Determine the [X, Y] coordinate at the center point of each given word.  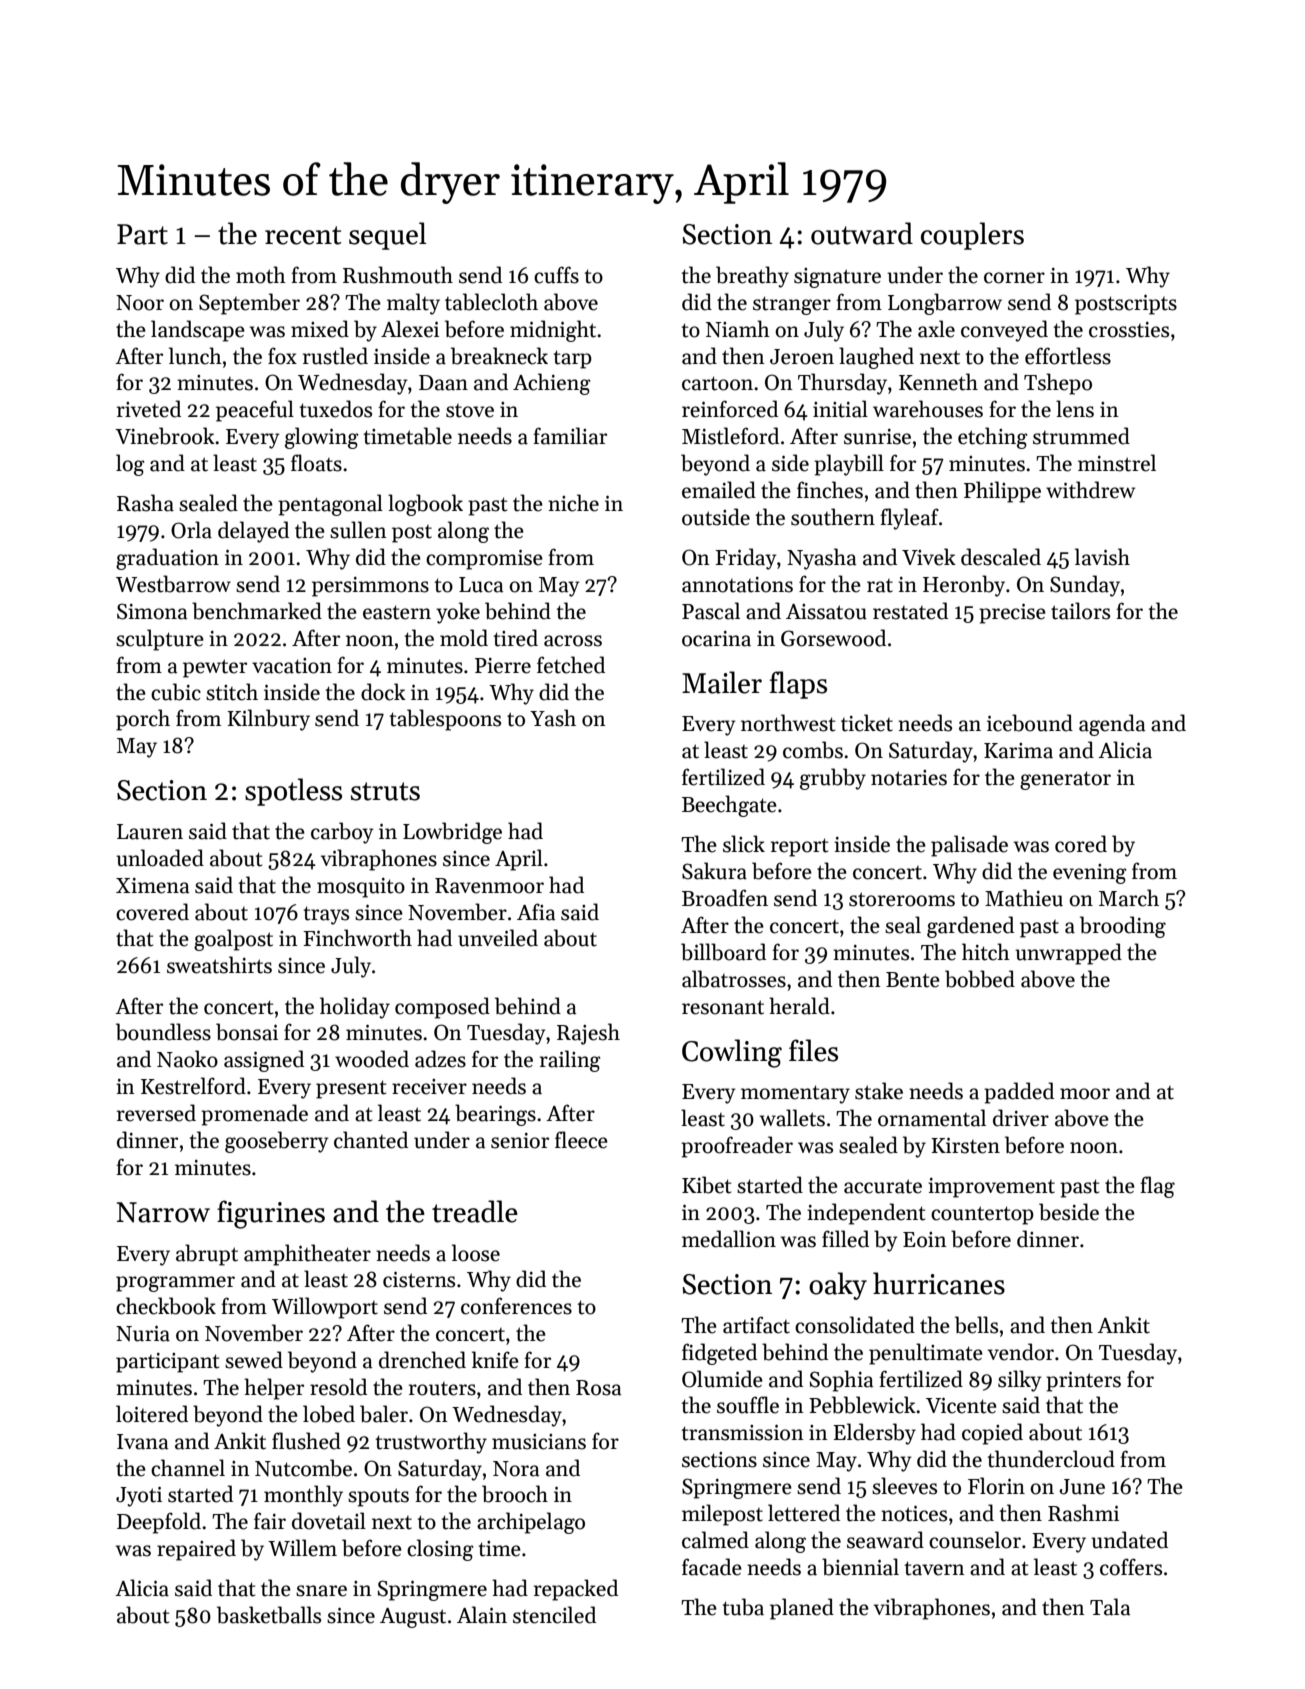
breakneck [499, 356]
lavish [1102, 557]
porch [143, 720]
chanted [371, 1140]
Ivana [143, 1442]
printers [1083, 1381]
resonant [723, 1007]
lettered [804, 1513]
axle [936, 329]
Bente [913, 980]
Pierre [503, 666]
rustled [335, 356]
